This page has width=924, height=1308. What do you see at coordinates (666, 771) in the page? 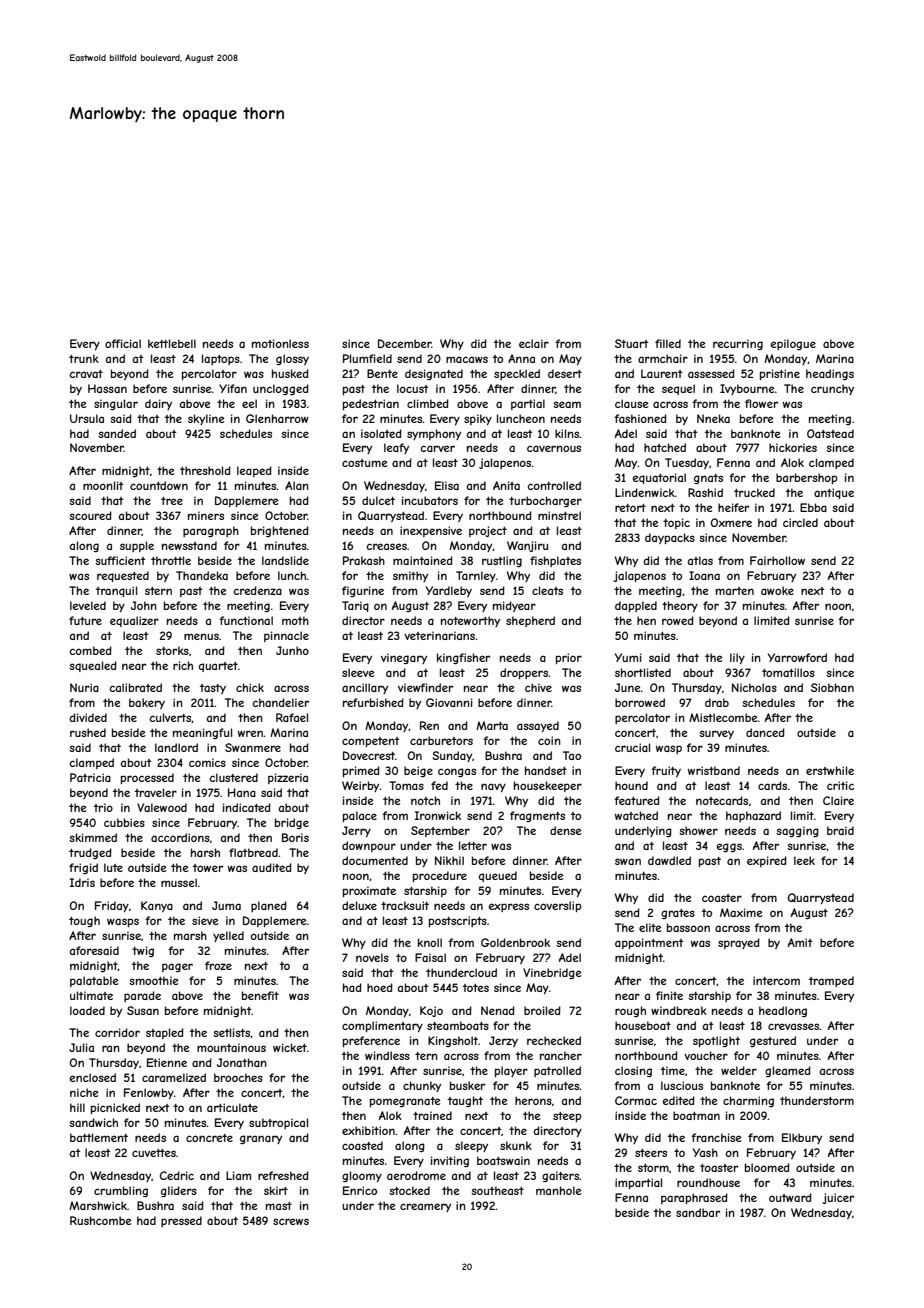
I see `fruity` at bounding box center [666, 771].
